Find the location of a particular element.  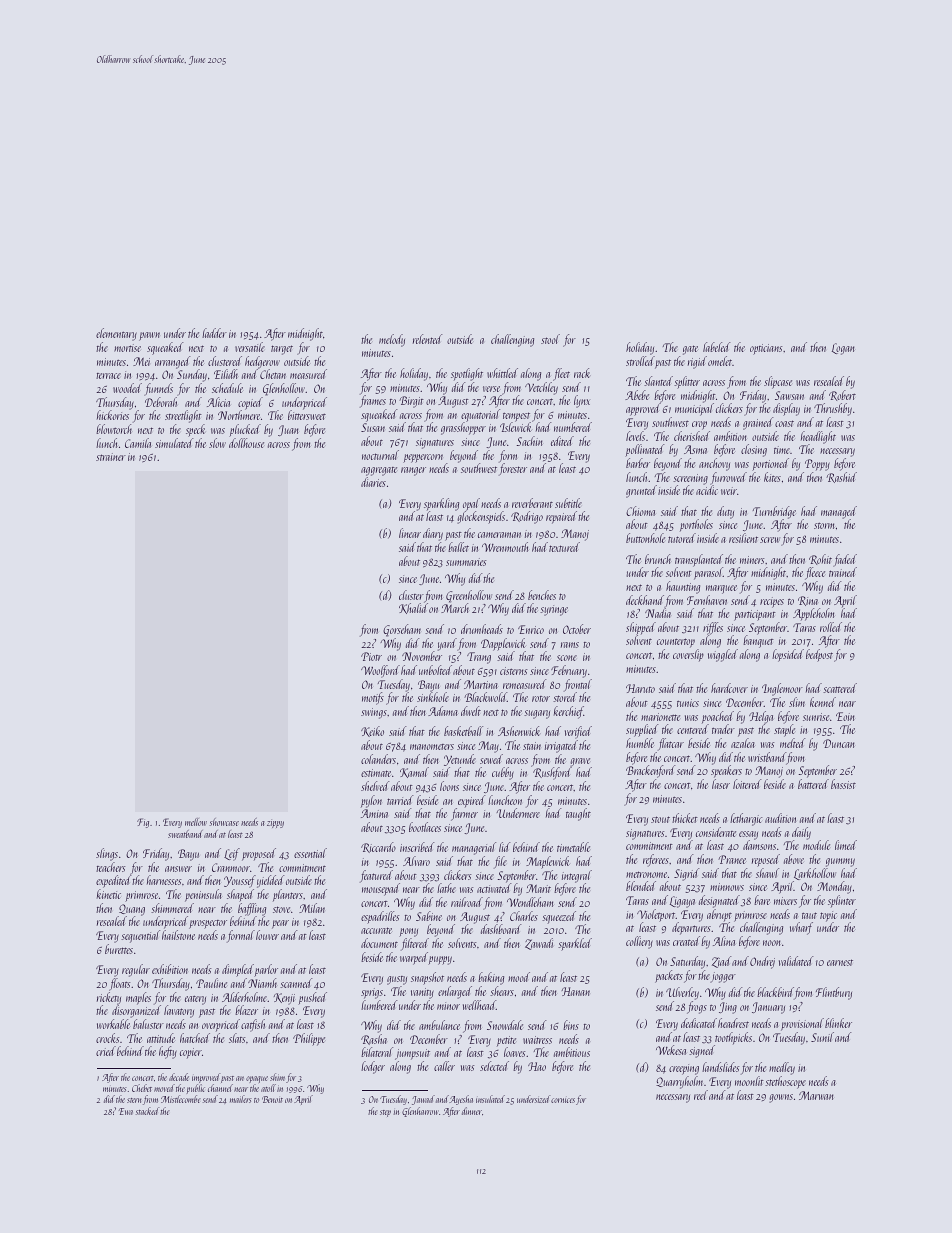

yard is located at coordinates (447, 644).
